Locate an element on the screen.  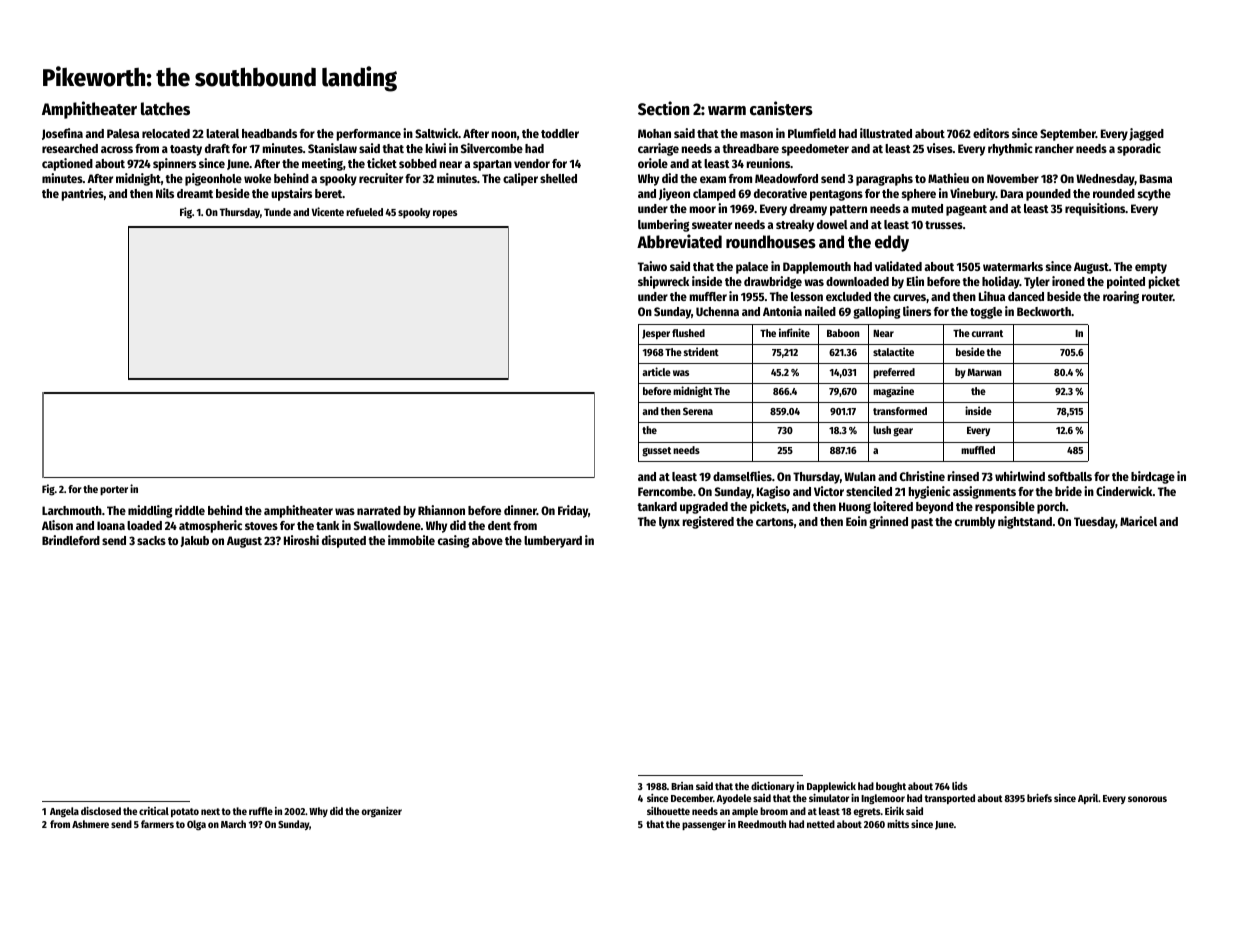
registered is located at coordinates (708, 522).
